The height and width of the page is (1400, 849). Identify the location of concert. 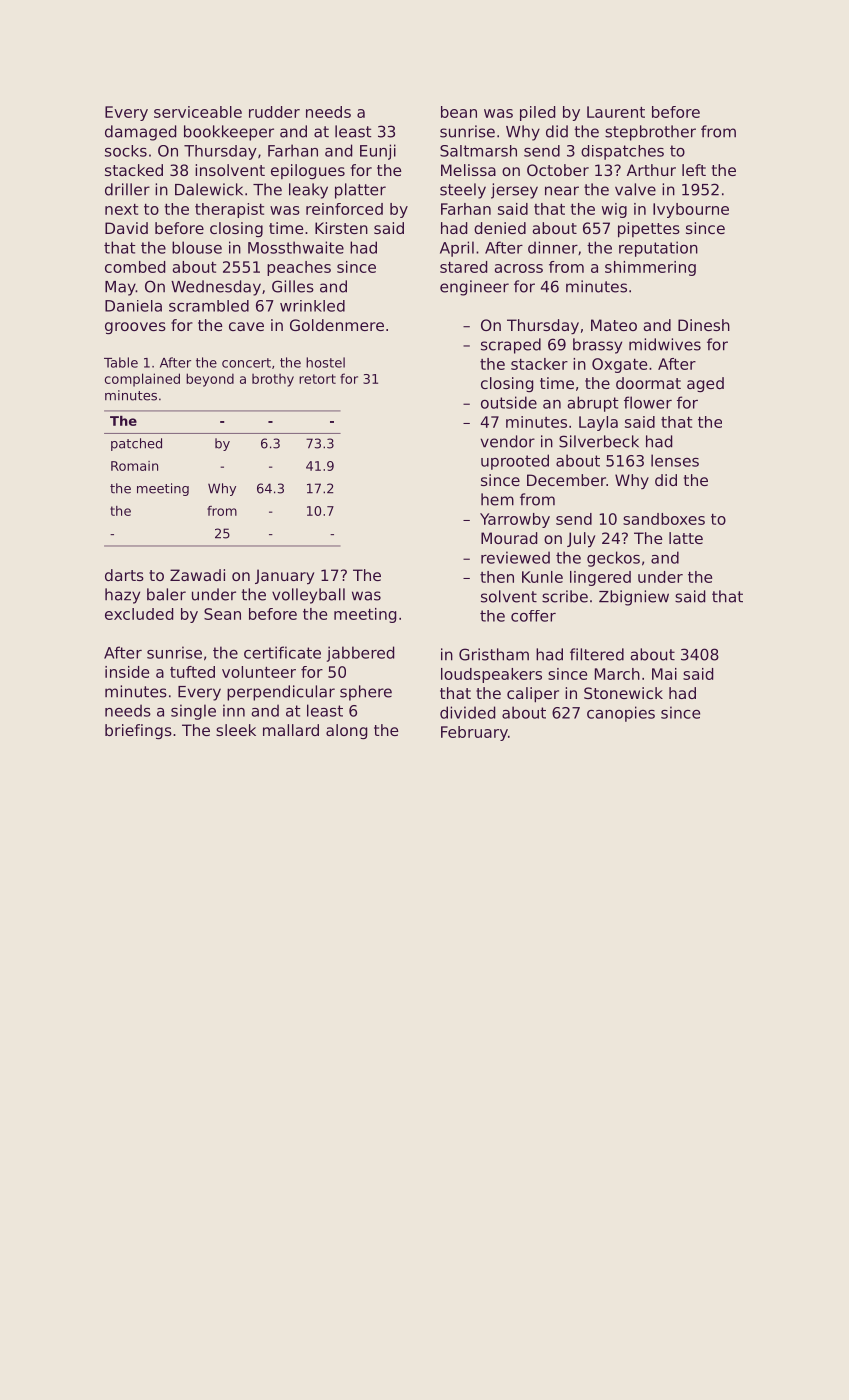
(246, 363).
